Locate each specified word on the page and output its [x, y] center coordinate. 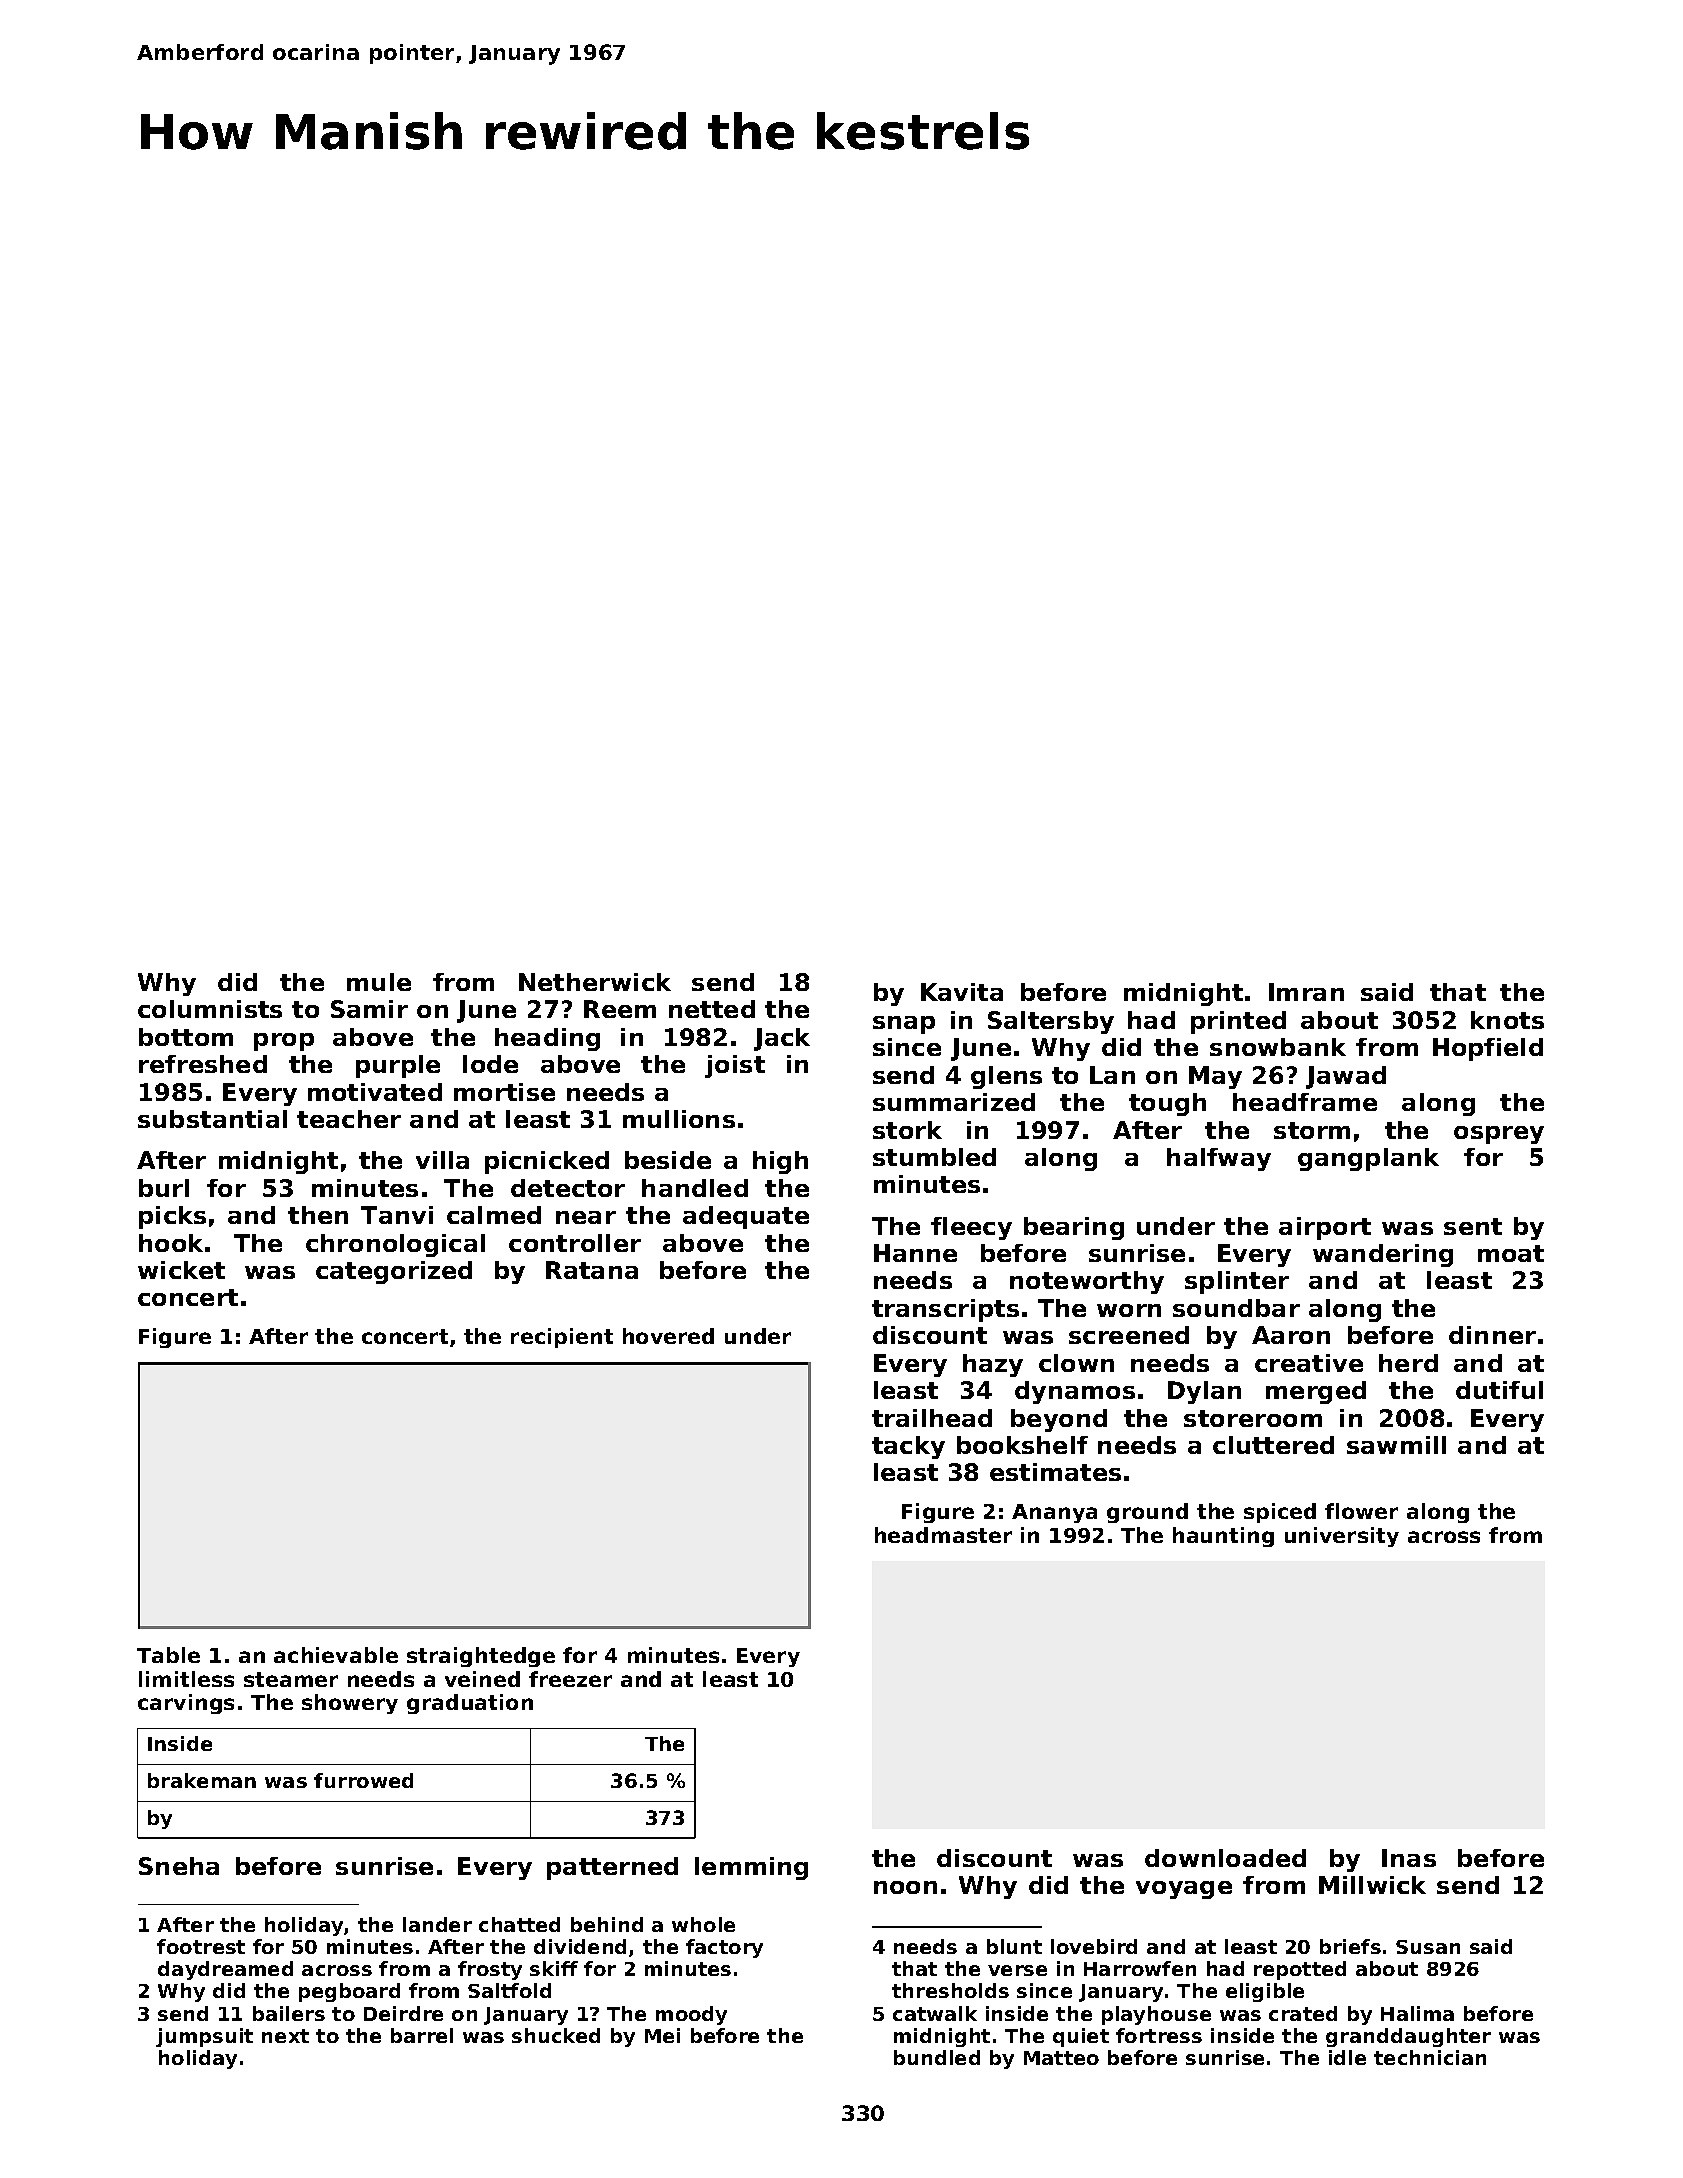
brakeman [202, 1780]
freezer [570, 1679]
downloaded [1225, 1858]
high [780, 1162]
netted [712, 1009]
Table [168, 1655]
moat [1511, 1253]
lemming [751, 1868]
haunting [1223, 1537]
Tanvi [397, 1215]
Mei [662, 2035]
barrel [422, 2035]
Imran [1306, 992]
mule [379, 982]
